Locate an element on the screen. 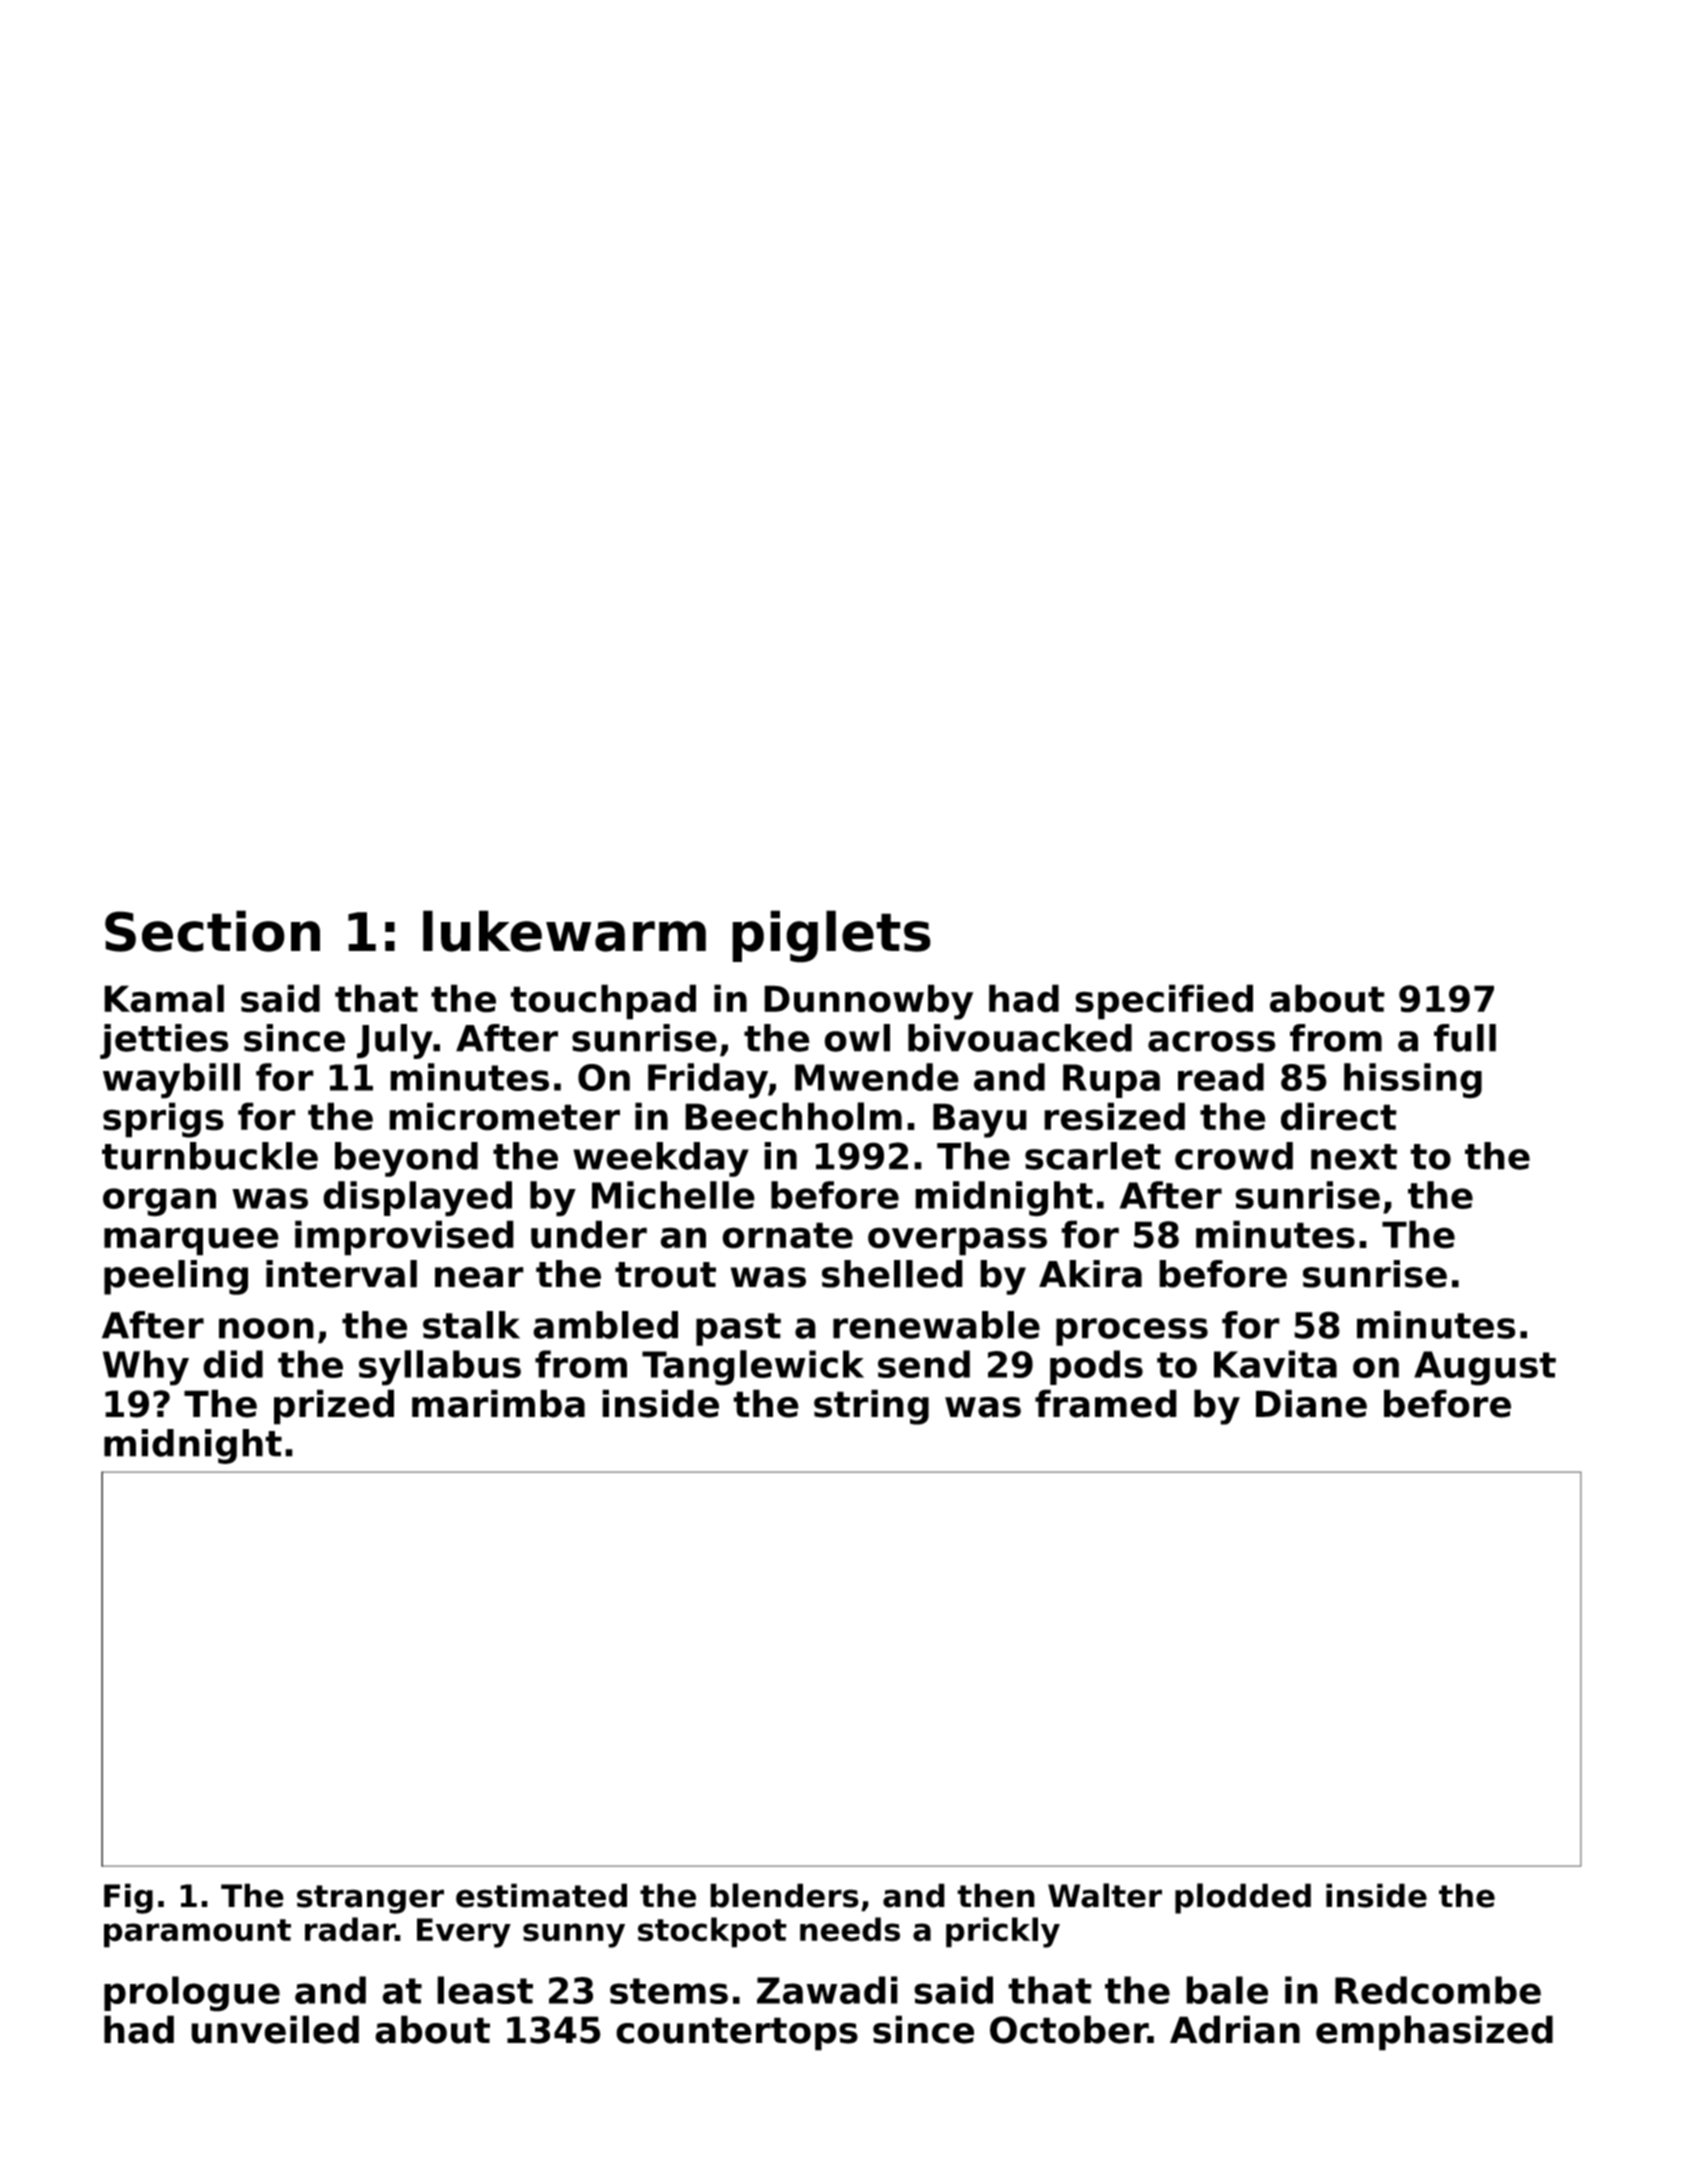  specified is located at coordinates (1164, 1002).
